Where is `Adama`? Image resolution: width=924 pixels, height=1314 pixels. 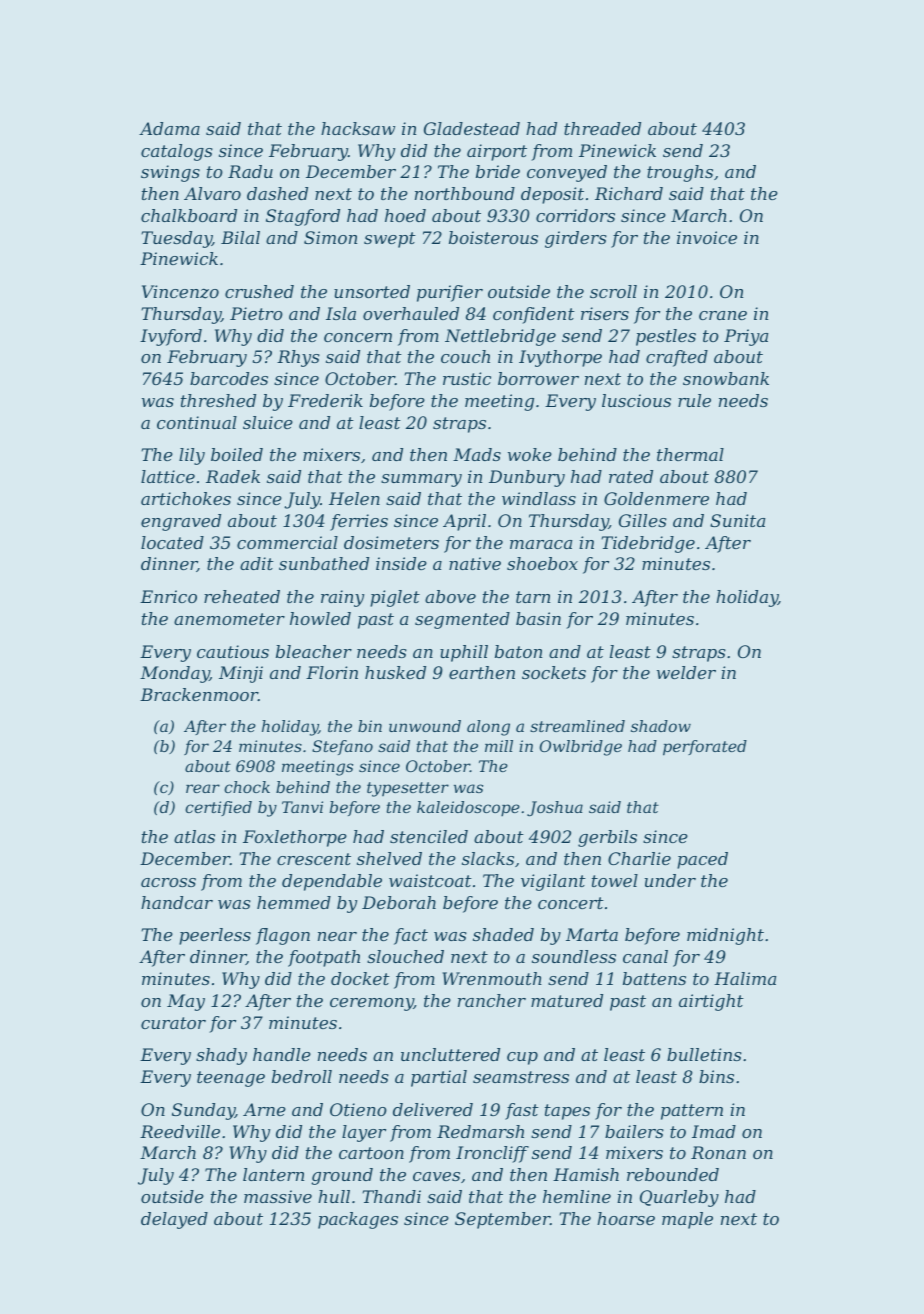 Adama is located at coordinates (169, 128).
